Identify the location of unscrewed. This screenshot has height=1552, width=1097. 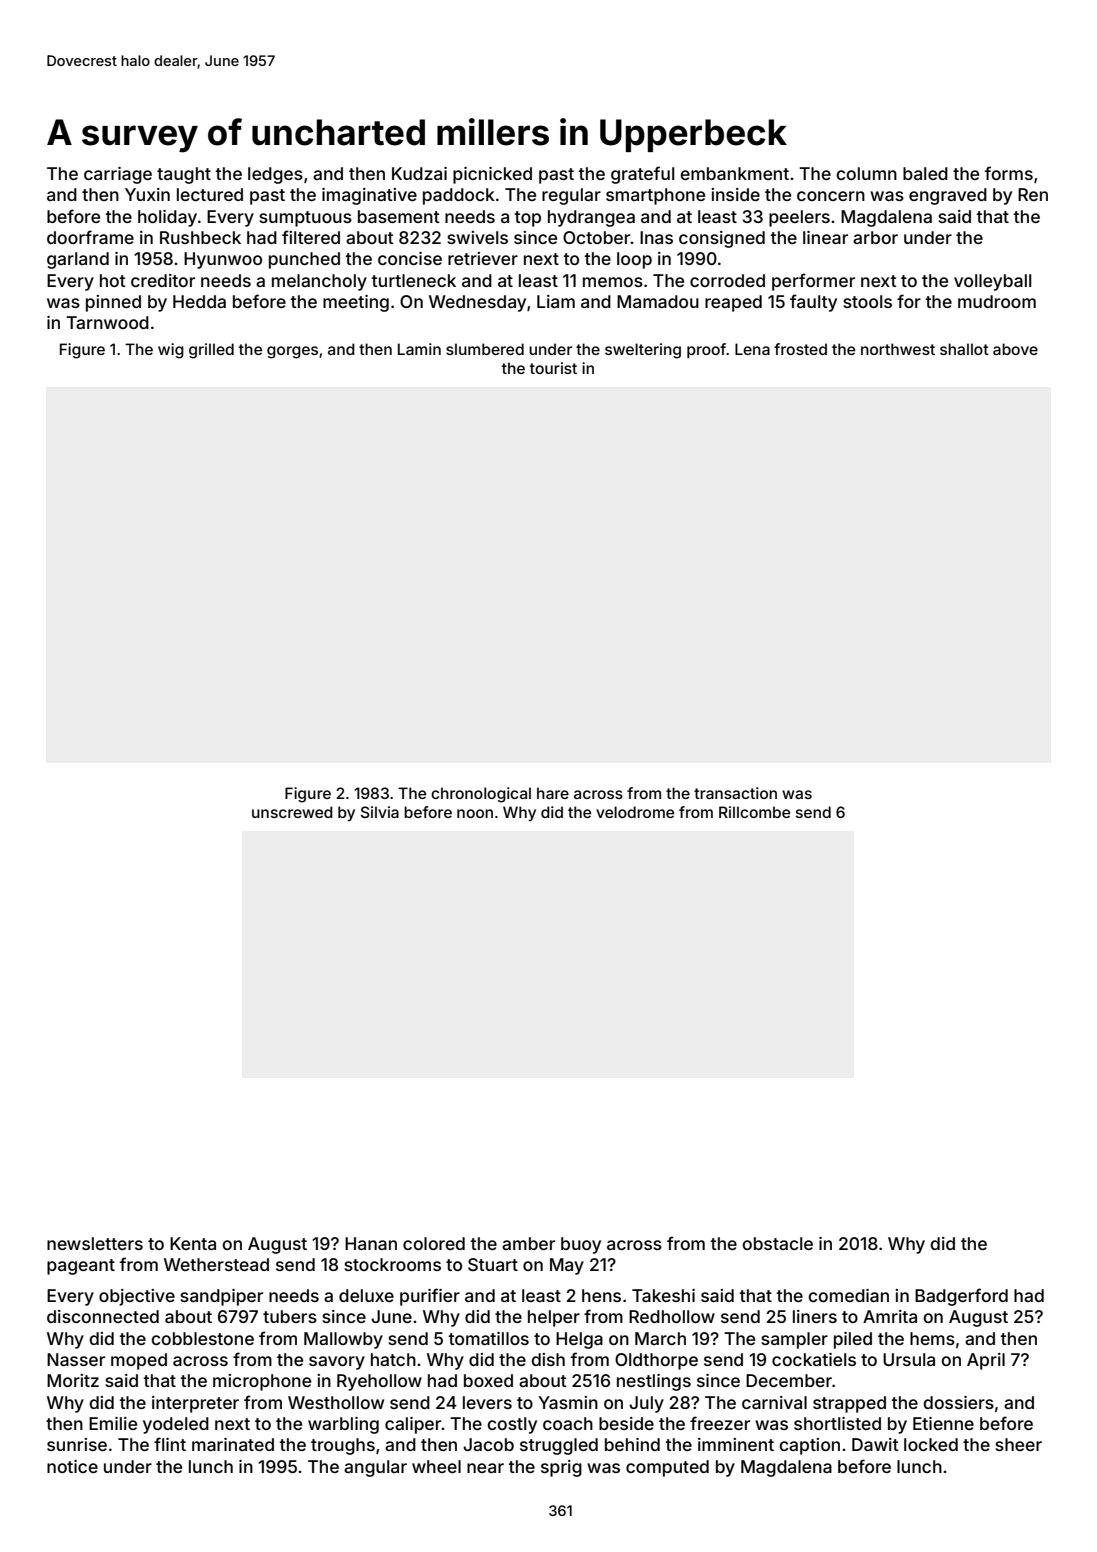
(292, 812).
